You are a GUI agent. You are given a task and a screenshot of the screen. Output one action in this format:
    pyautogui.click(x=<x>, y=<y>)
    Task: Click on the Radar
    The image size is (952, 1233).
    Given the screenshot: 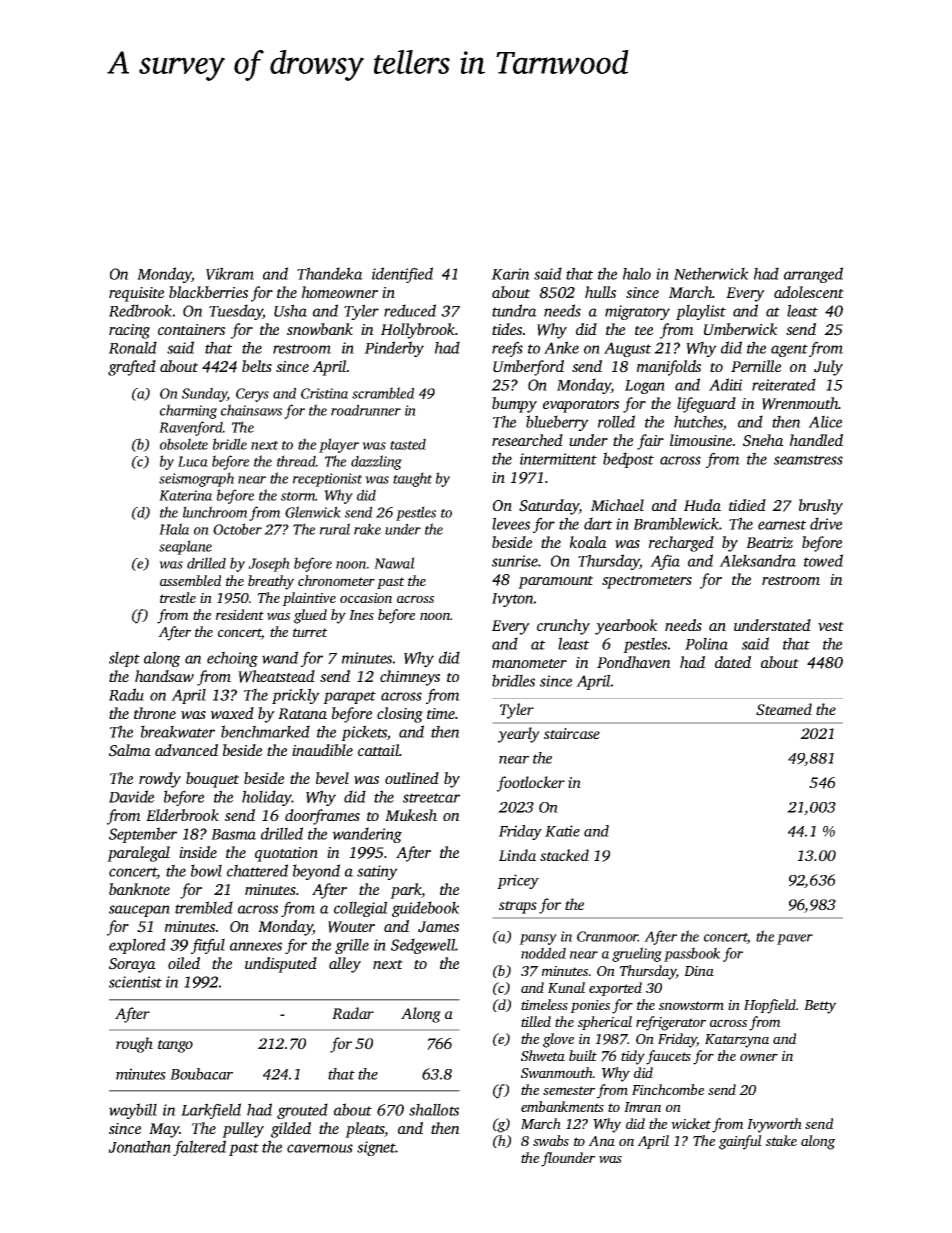 What is the action you would take?
    pyautogui.click(x=353, y=1013)
